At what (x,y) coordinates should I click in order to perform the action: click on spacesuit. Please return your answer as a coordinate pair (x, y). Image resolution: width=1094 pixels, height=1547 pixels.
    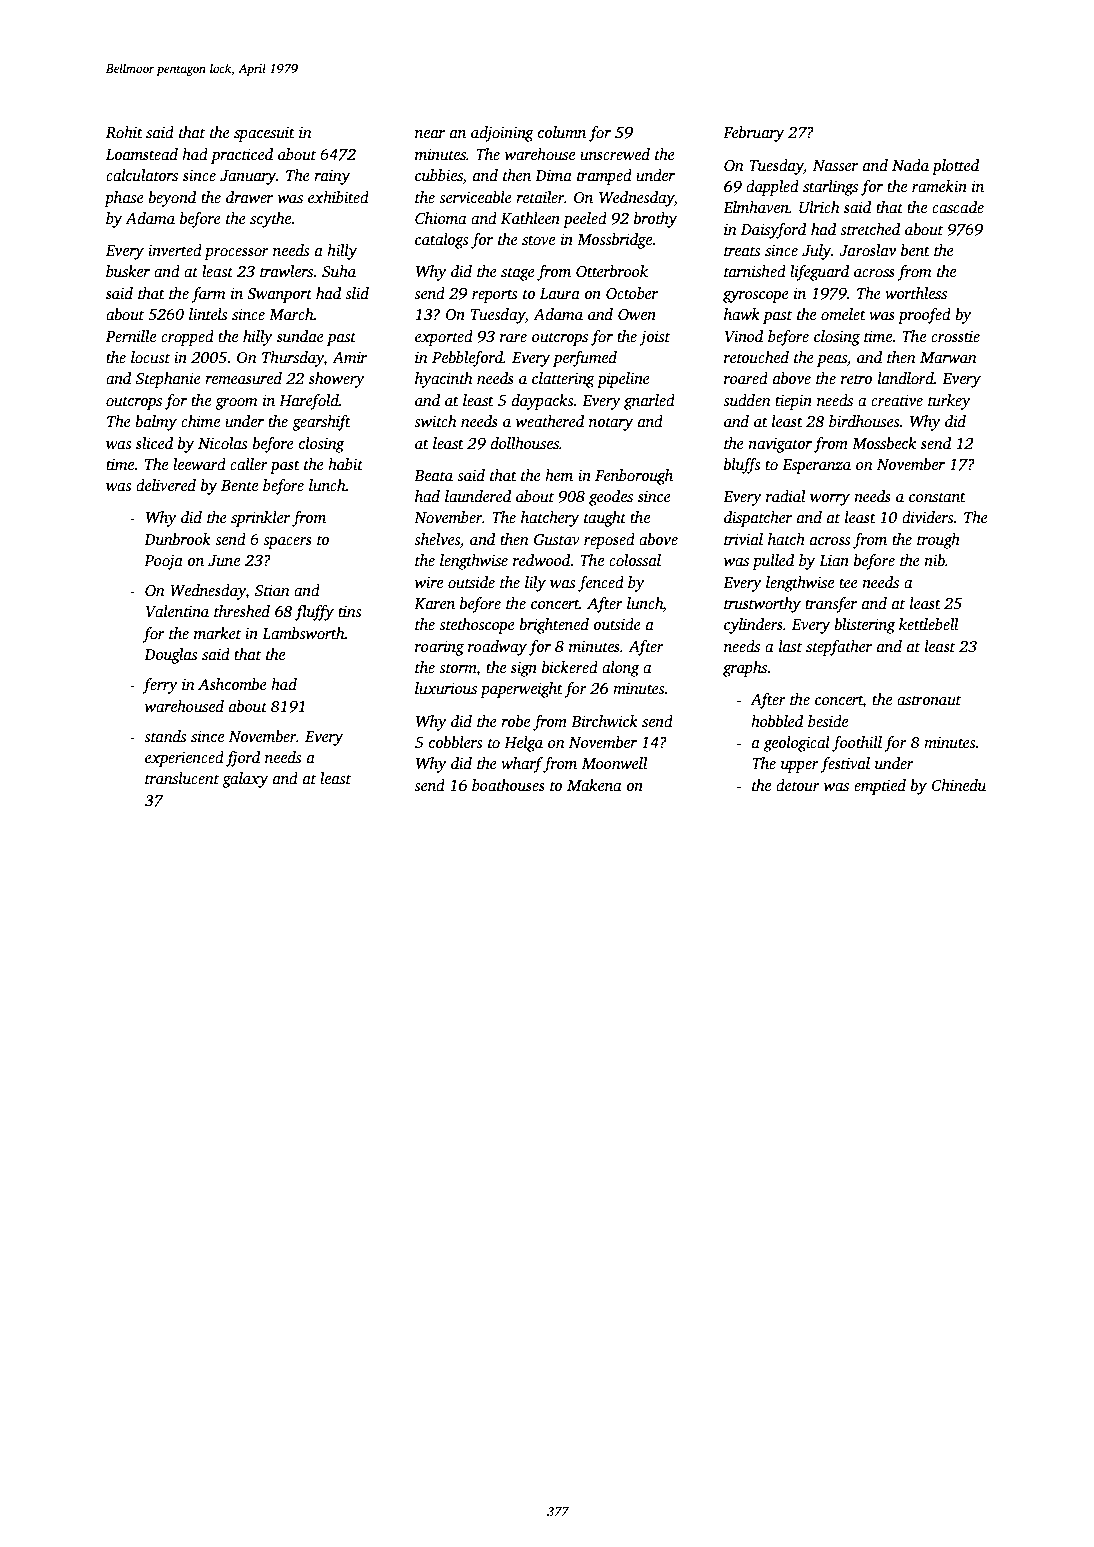
    Looking at the image, I should click on (264, 134).
